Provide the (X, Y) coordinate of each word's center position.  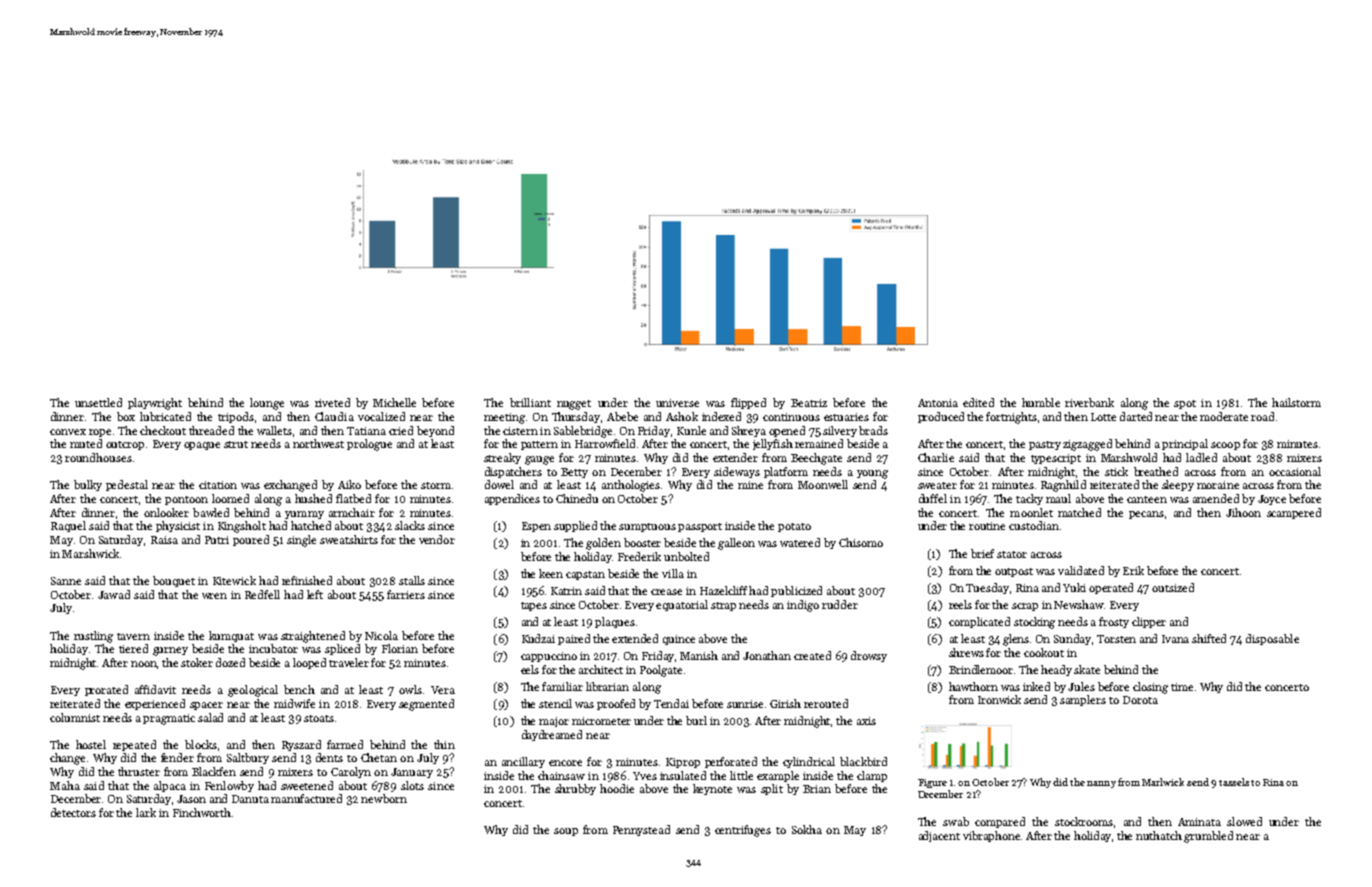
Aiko (349, 484)
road (1262, 416)
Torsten (1116, 639)
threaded (211, 430)
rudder (840, 604)
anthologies (631, 486)
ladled (1201, 457)
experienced (155, 704)
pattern (539, 445)
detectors (73, 812)
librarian (607, 686)
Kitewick (234, 580)
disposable (1272, 639)
